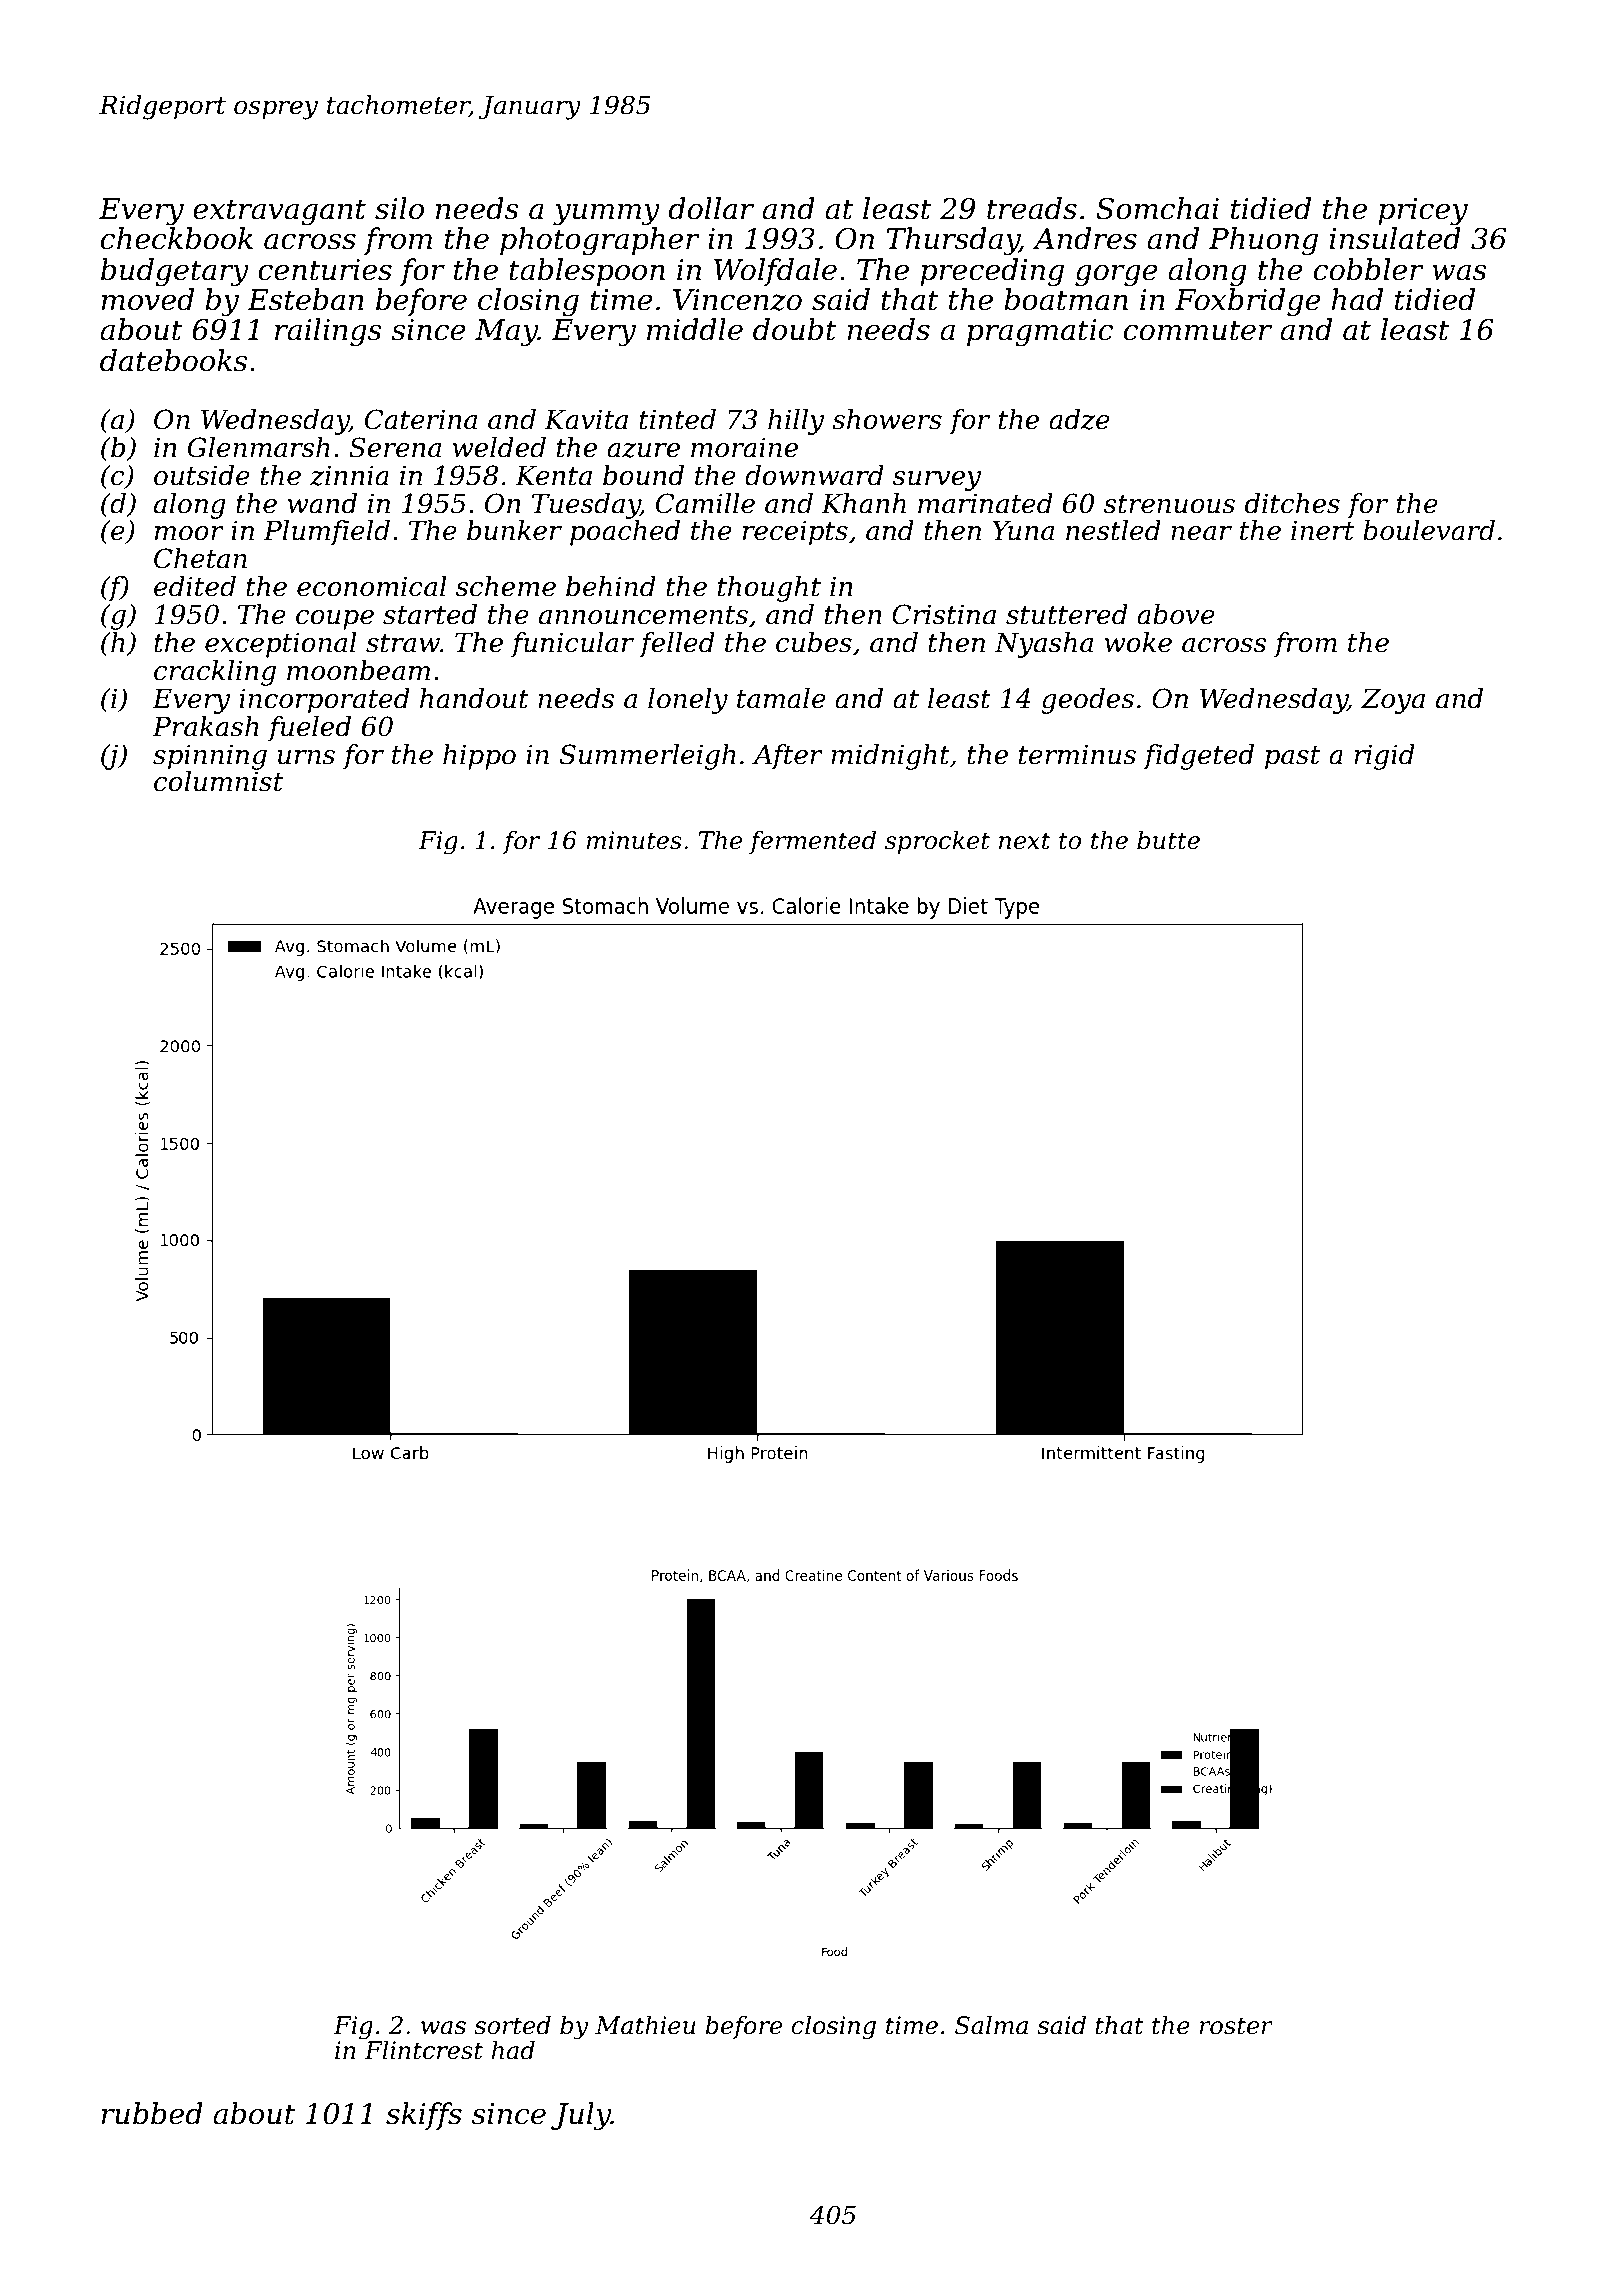 Image resolution: width=1620 pixels, height=2292 pixels. I want to click on moved, so click(147, 299).
